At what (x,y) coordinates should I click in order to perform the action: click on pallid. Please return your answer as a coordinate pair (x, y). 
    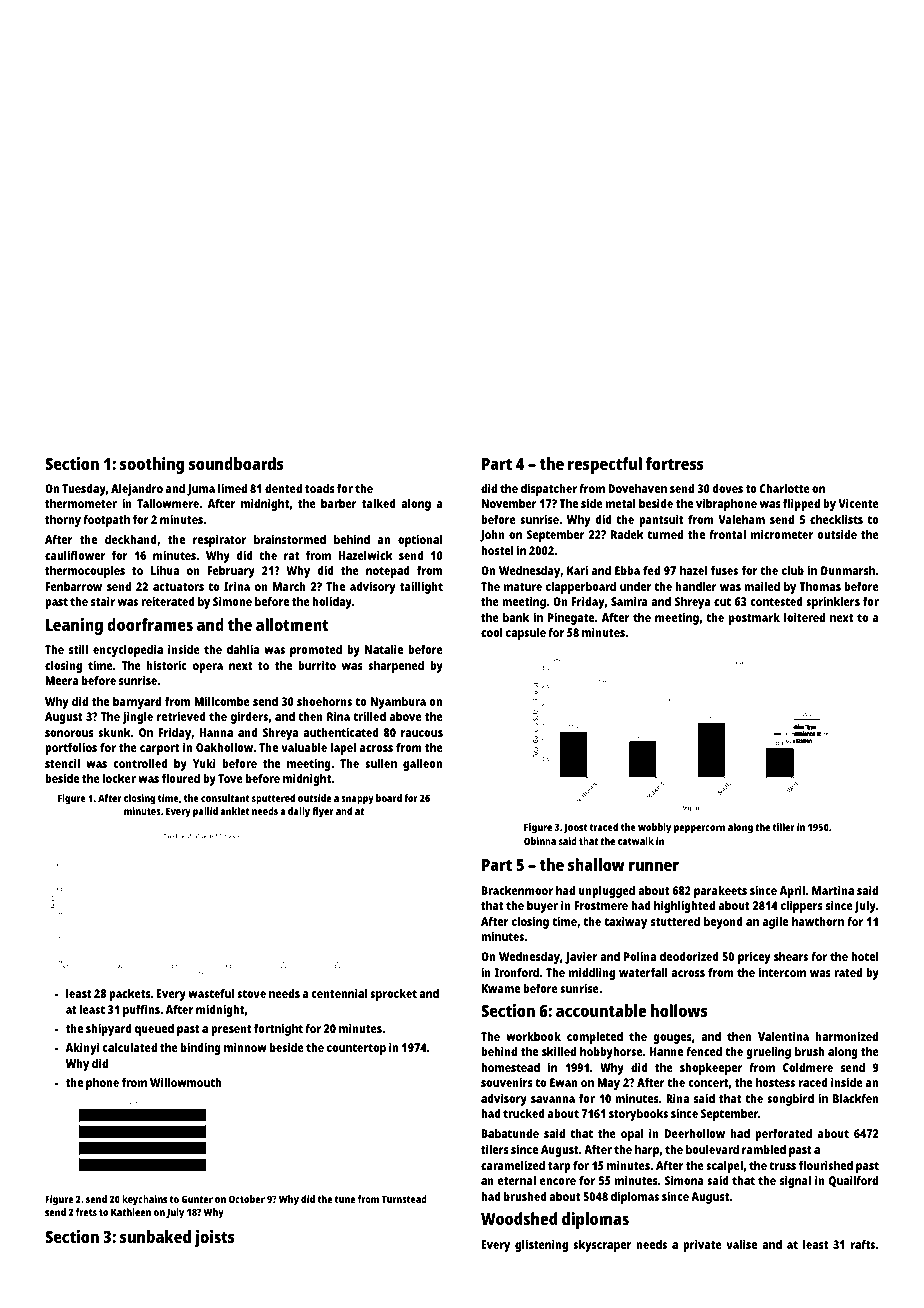
    Looking at the image, I should click on (205, 812).
